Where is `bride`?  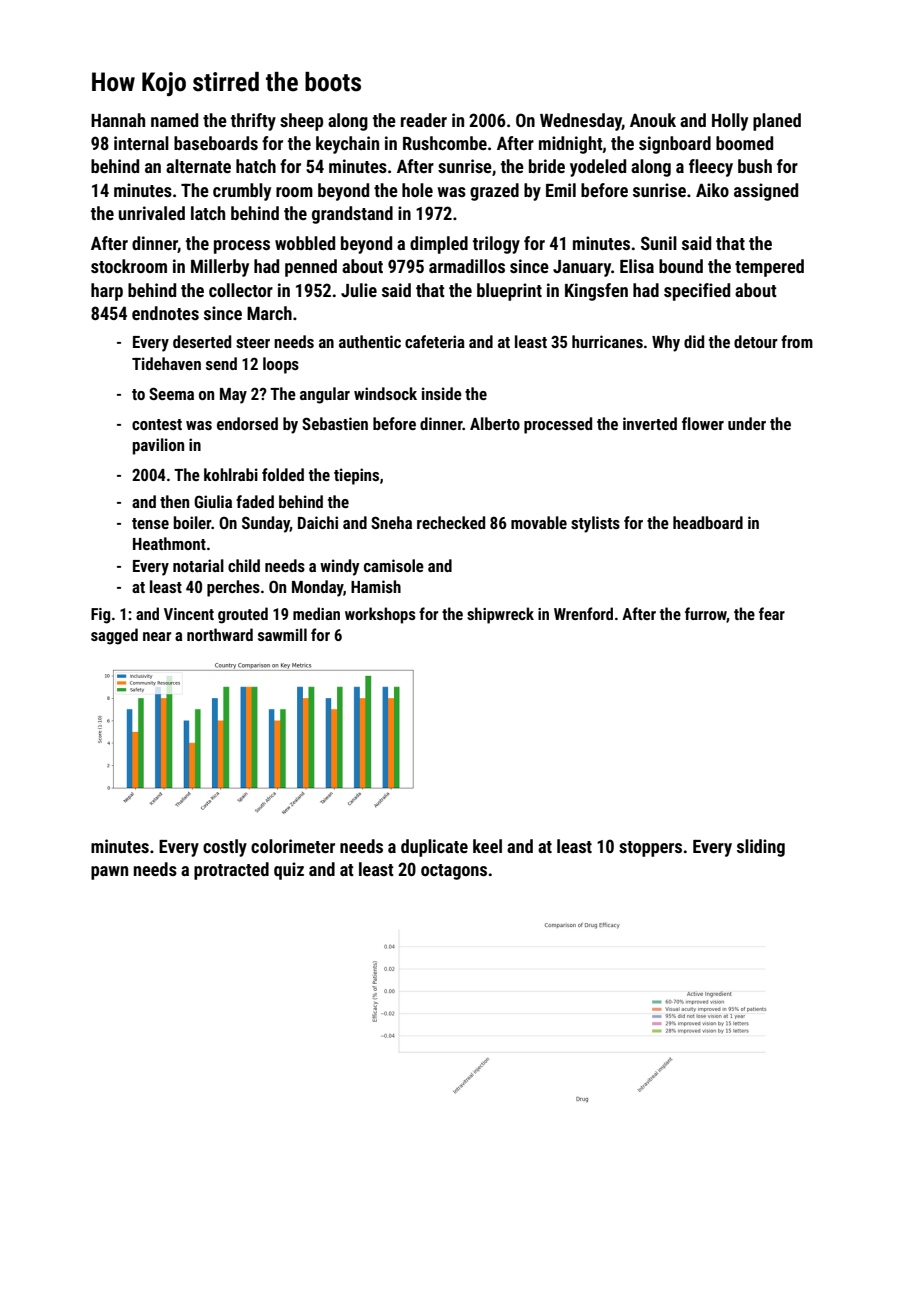 bride is located at coordinates (547, 166).
